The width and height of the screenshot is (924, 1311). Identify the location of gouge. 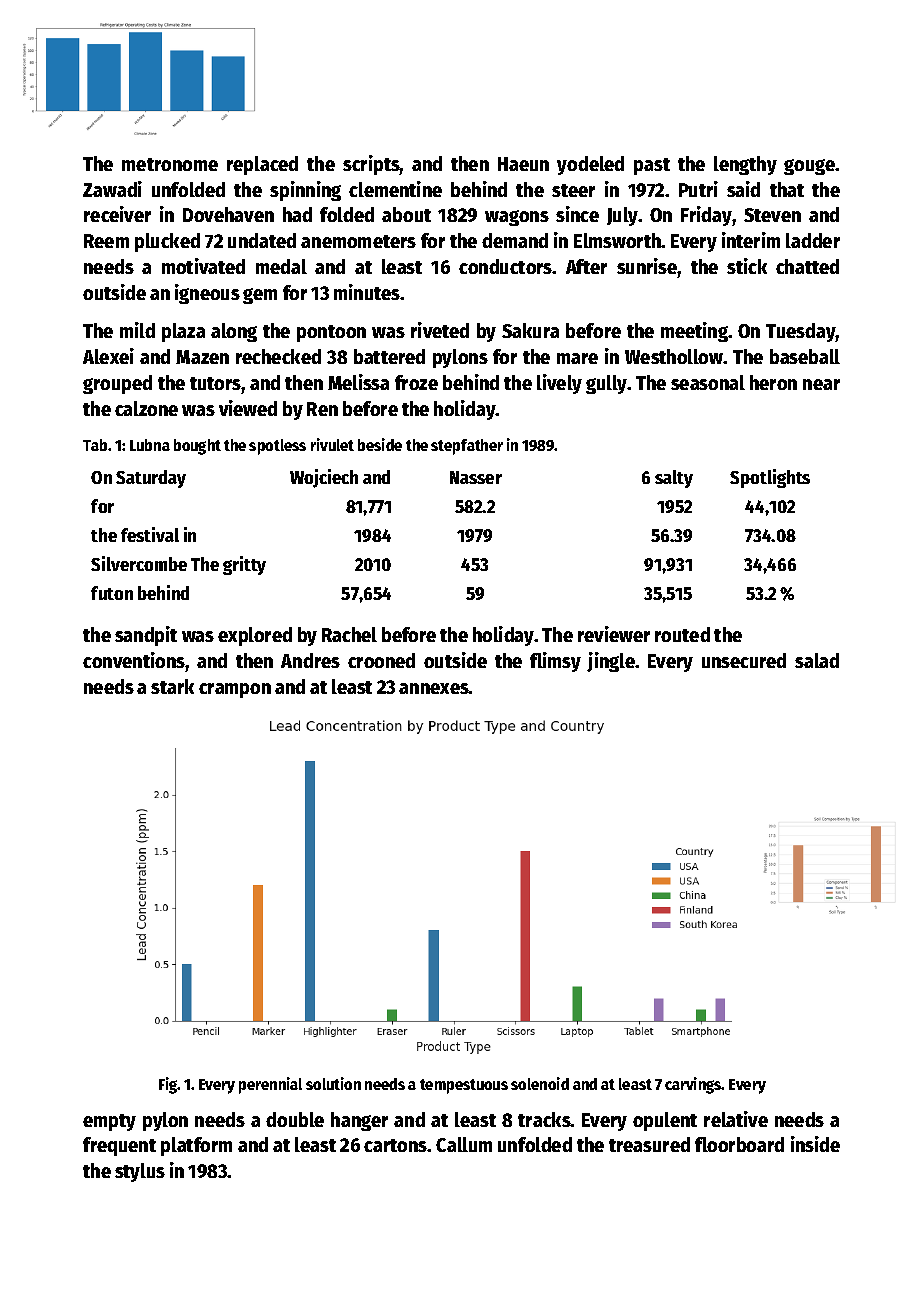
(810, 167).
